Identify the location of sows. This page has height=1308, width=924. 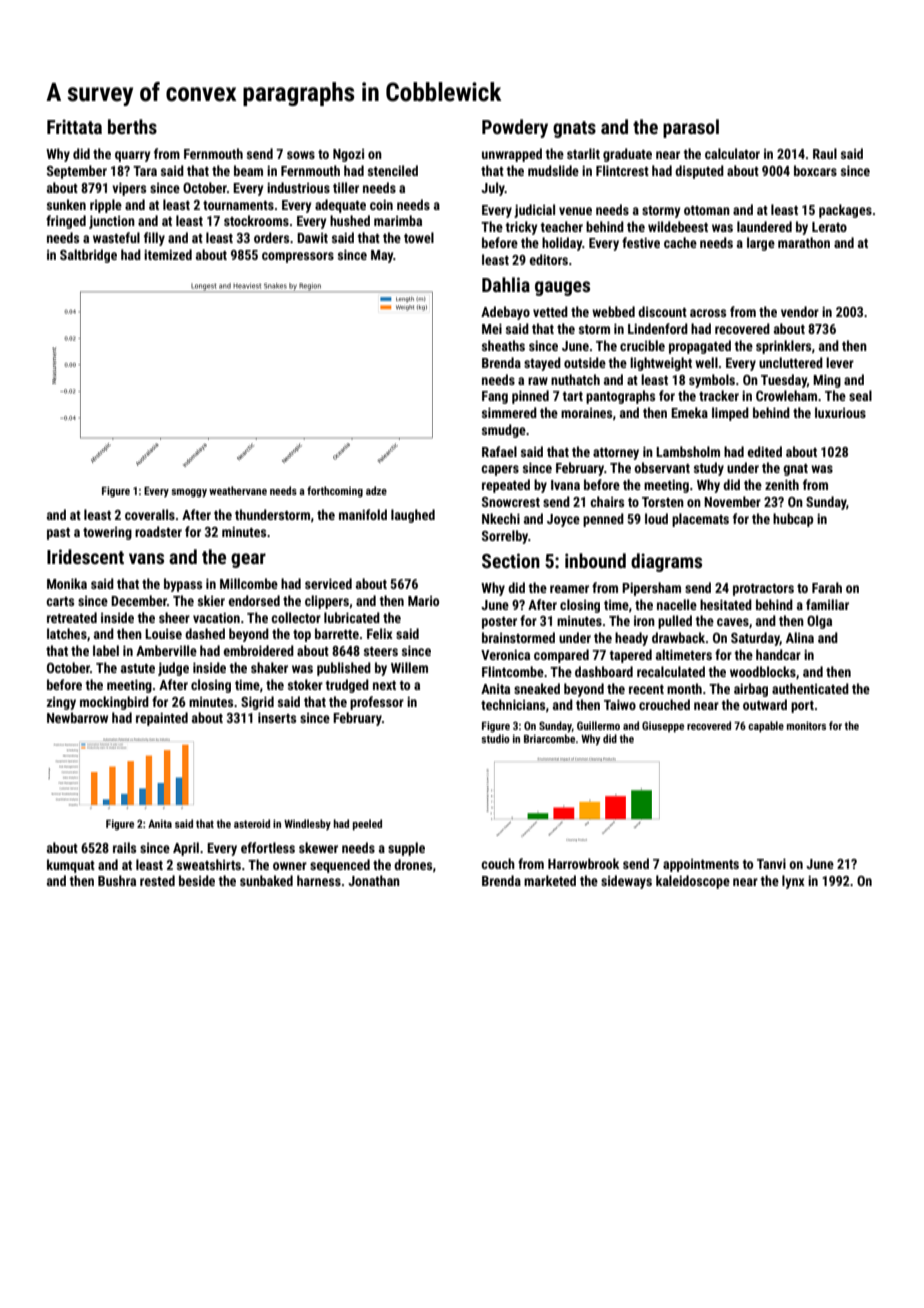
(301, 155).
